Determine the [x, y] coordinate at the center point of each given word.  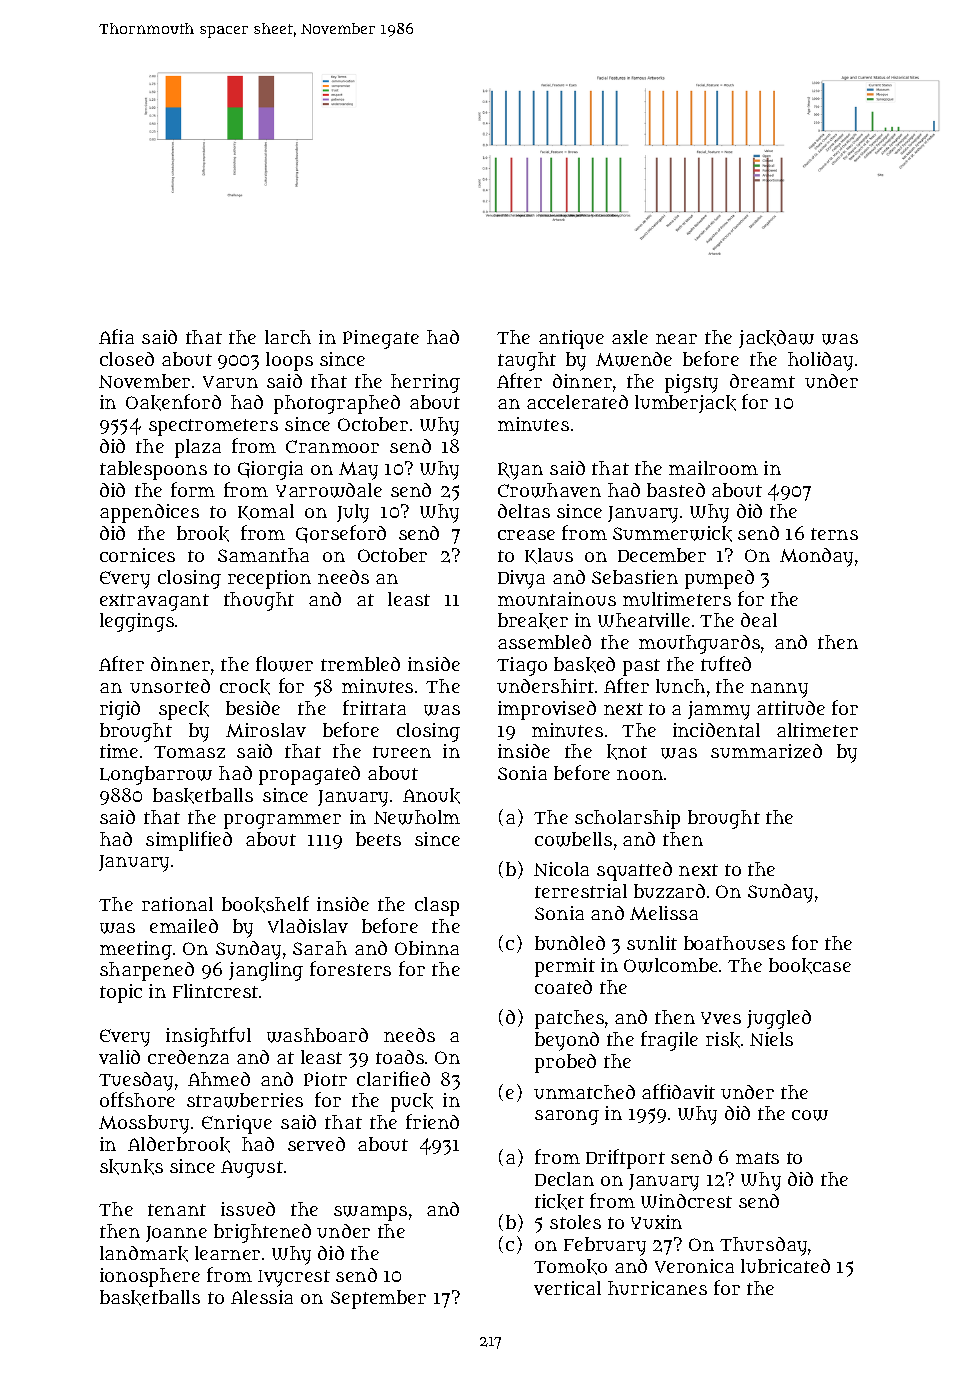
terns [834, 534]
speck [184, 710]
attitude [791, 708]
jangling [266, 971]
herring [425, 383]
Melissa [664, 913]
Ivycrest [294, 1278]
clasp [437, 906]
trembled [360, 664]
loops [289, 361]
